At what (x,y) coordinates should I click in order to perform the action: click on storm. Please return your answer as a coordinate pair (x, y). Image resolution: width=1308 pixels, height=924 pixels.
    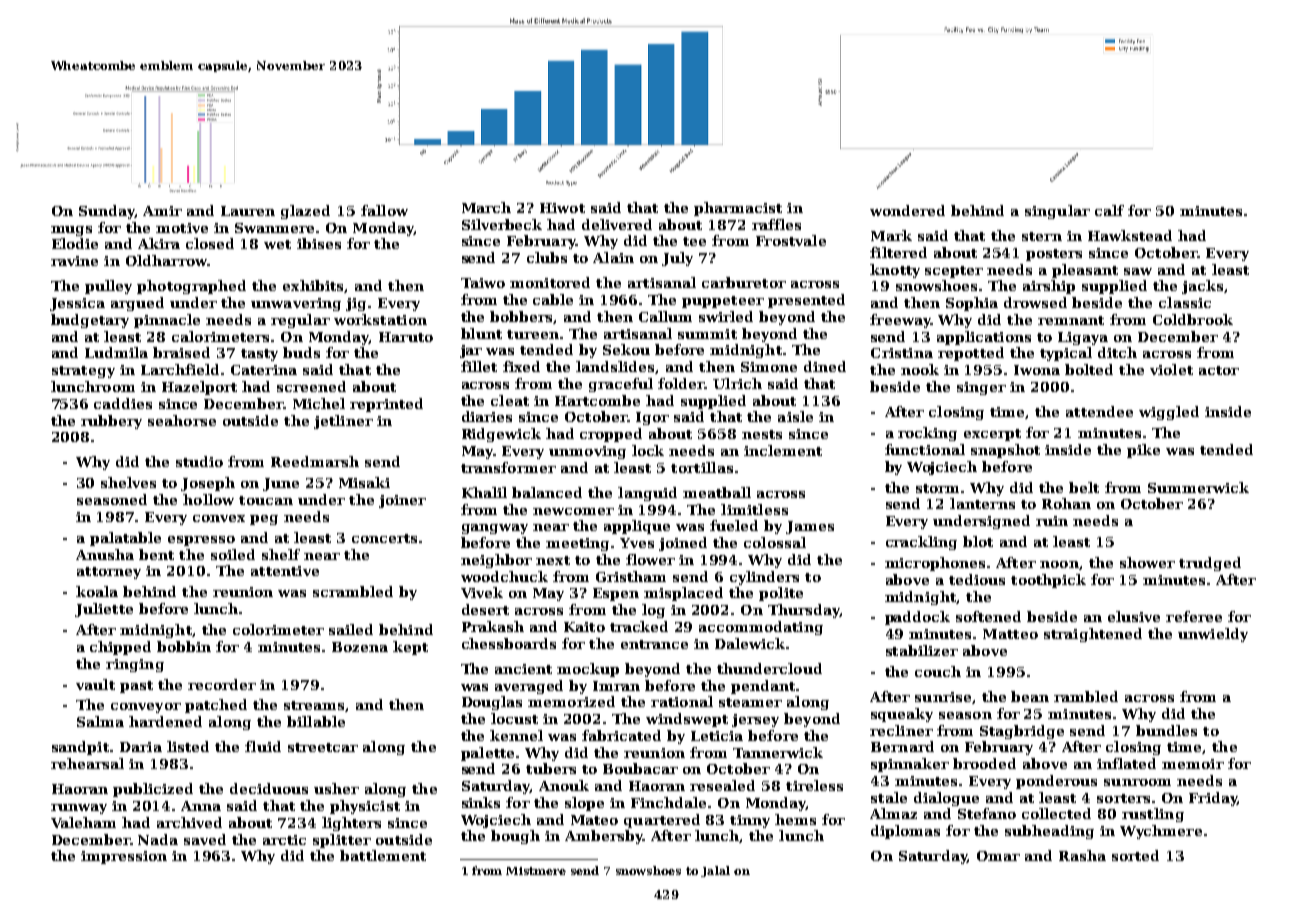
    Looking at the image, I should click on (937, 488).
